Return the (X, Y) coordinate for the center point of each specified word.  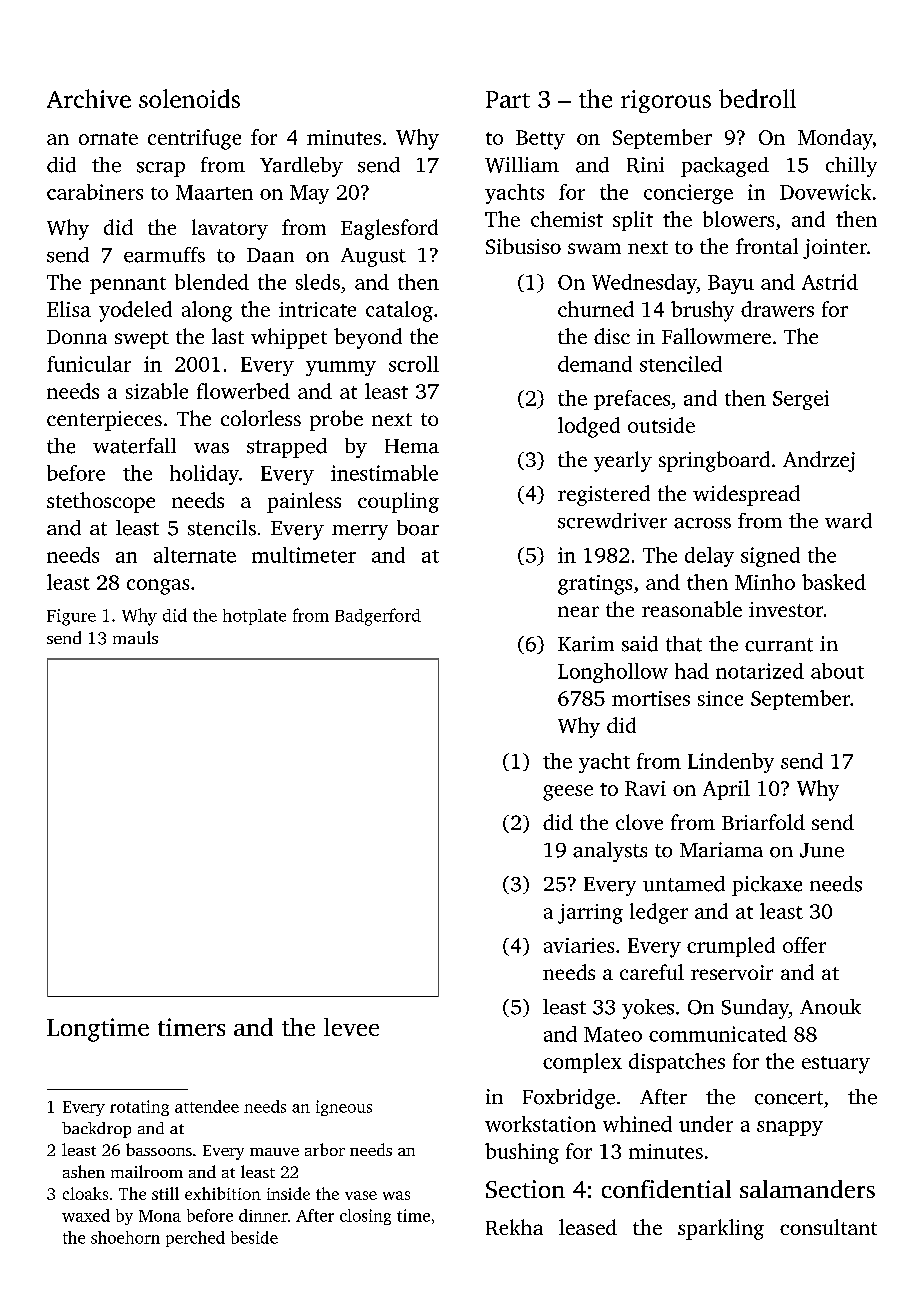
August (373, 257)
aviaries (579, 945)
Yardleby (301, 167)
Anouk (830, 1007)
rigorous (666, 101)
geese (568, 793)
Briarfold (763, 822)
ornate (108, 138)
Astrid (830, 282)
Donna (77, 337)
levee (351, 1027)
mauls (135, 637)
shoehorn (125, 1237)
